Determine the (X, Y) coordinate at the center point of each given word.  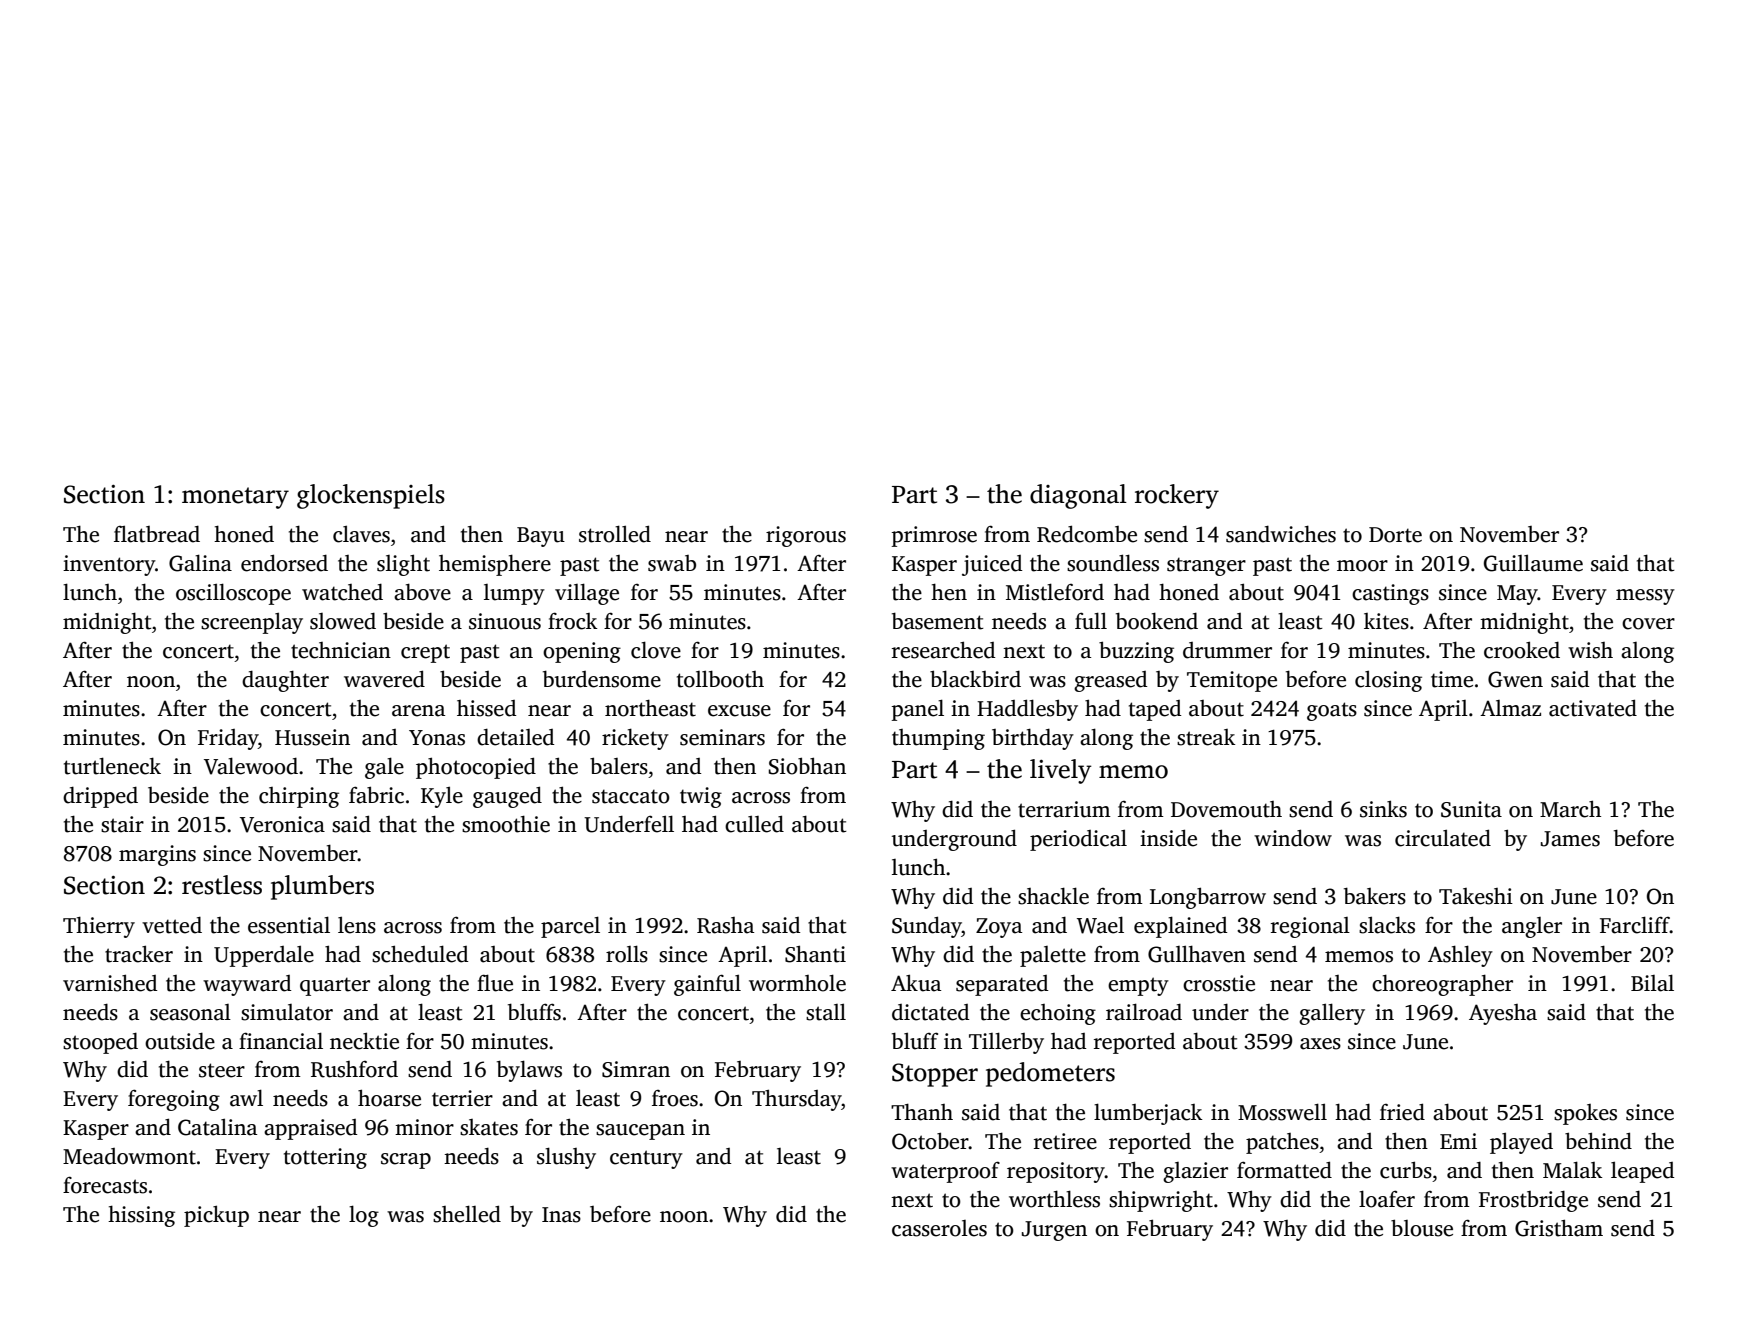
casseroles (939, 1228)
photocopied (476, 768)
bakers (1375, 896)
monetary (235, 498)
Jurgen (1054, 1231)
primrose (934, 536)
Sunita (1471, 809)
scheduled (420, 954)
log (364, 1216)
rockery (1177, 496)
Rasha (725, 925)
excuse (739, 711)
